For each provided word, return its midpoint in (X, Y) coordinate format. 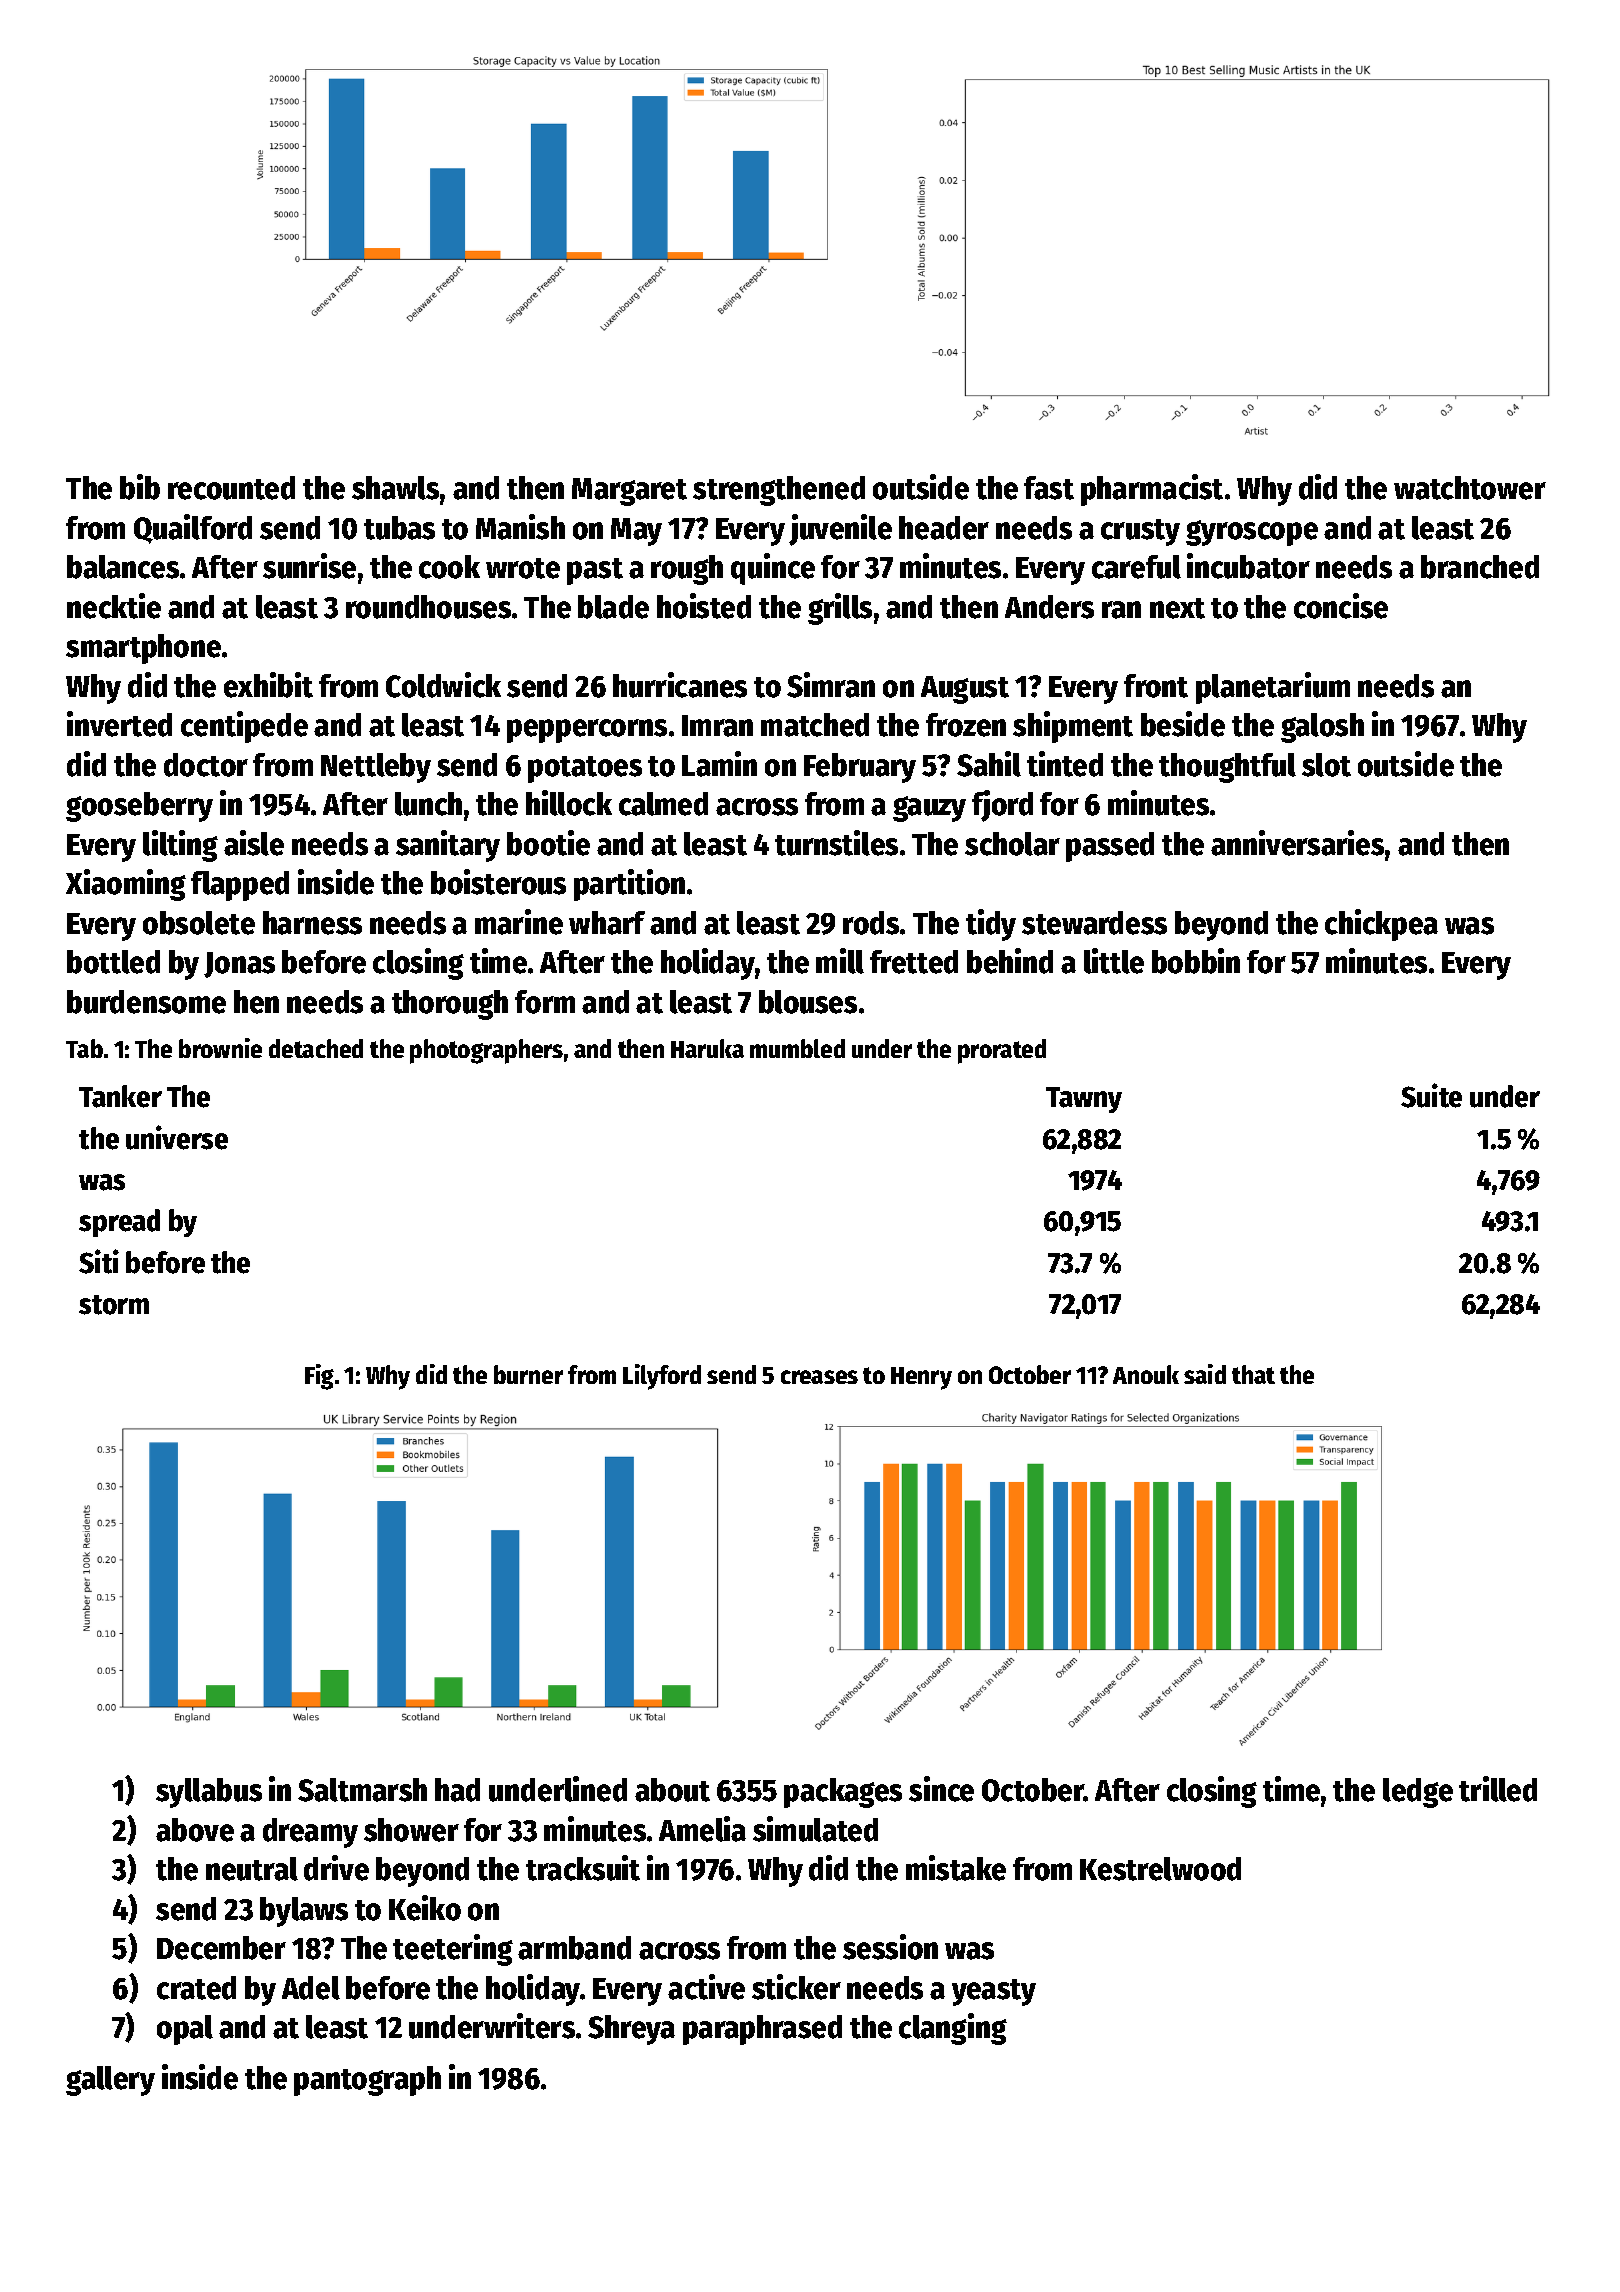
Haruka (707, 1048)
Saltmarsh (362, 1790)
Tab (84, 1048)
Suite (1431, 1095)
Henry (921, 1378)
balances (123, 567)
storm (114, 1305)
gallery (110, 2081)
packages (843, 1793)
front (1156, 686)
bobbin (1196, 961)
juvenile (840, 530)
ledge (1418, 1793)
